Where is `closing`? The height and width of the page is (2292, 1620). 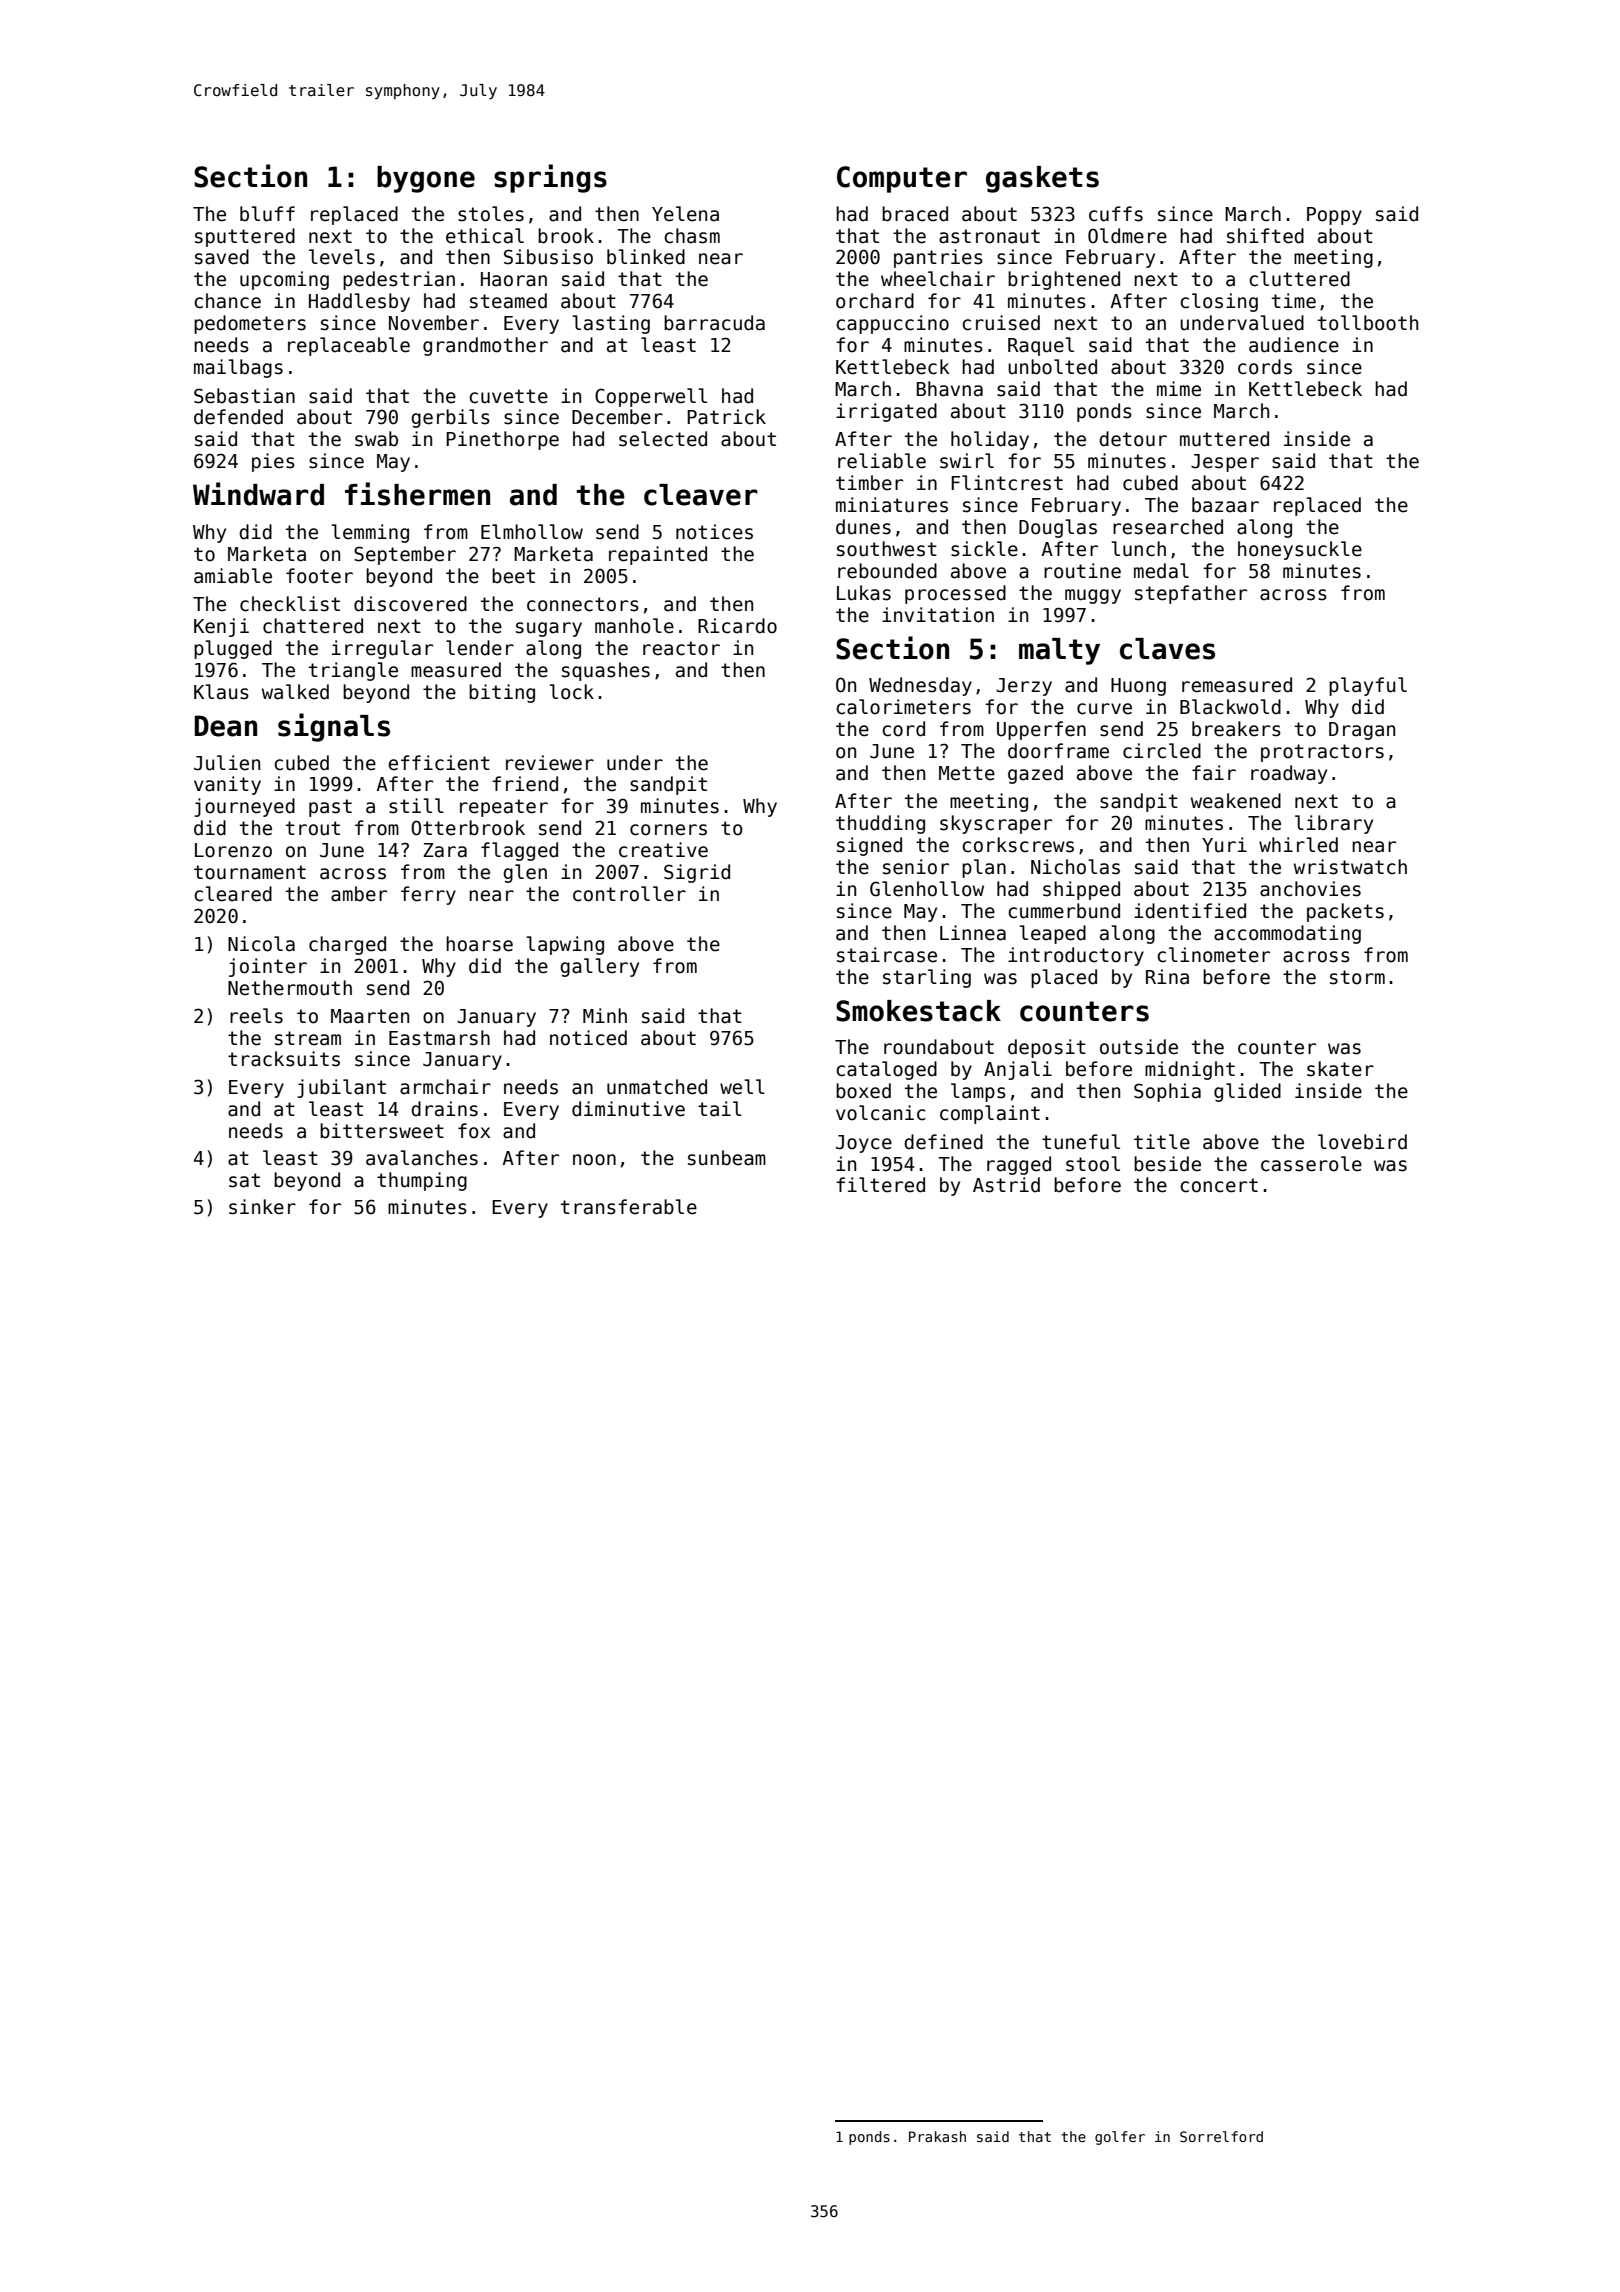
closing is located at coordinates (1219, 302).
